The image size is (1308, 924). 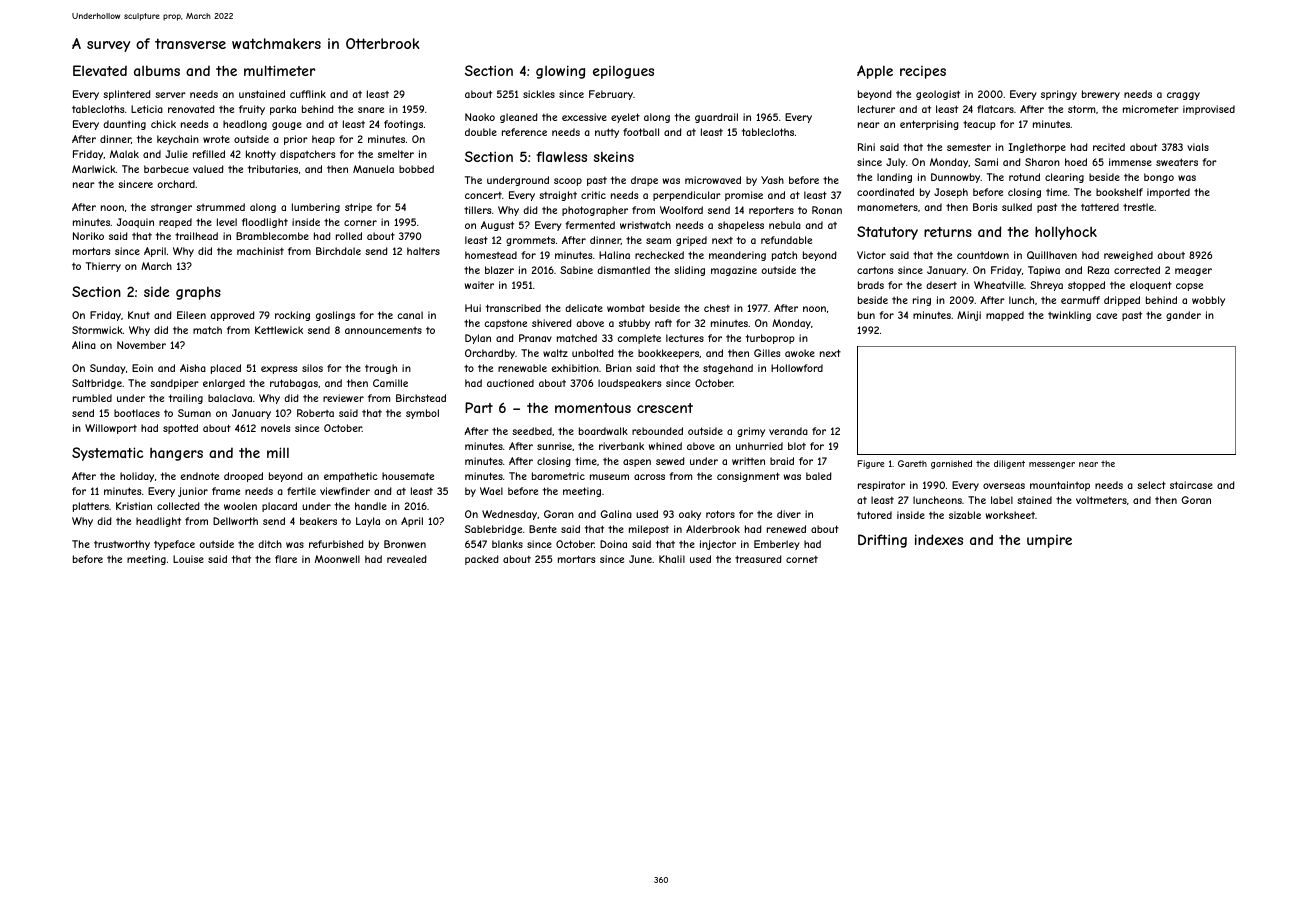 I want to click on awoke, so click(x=800, y=353).
